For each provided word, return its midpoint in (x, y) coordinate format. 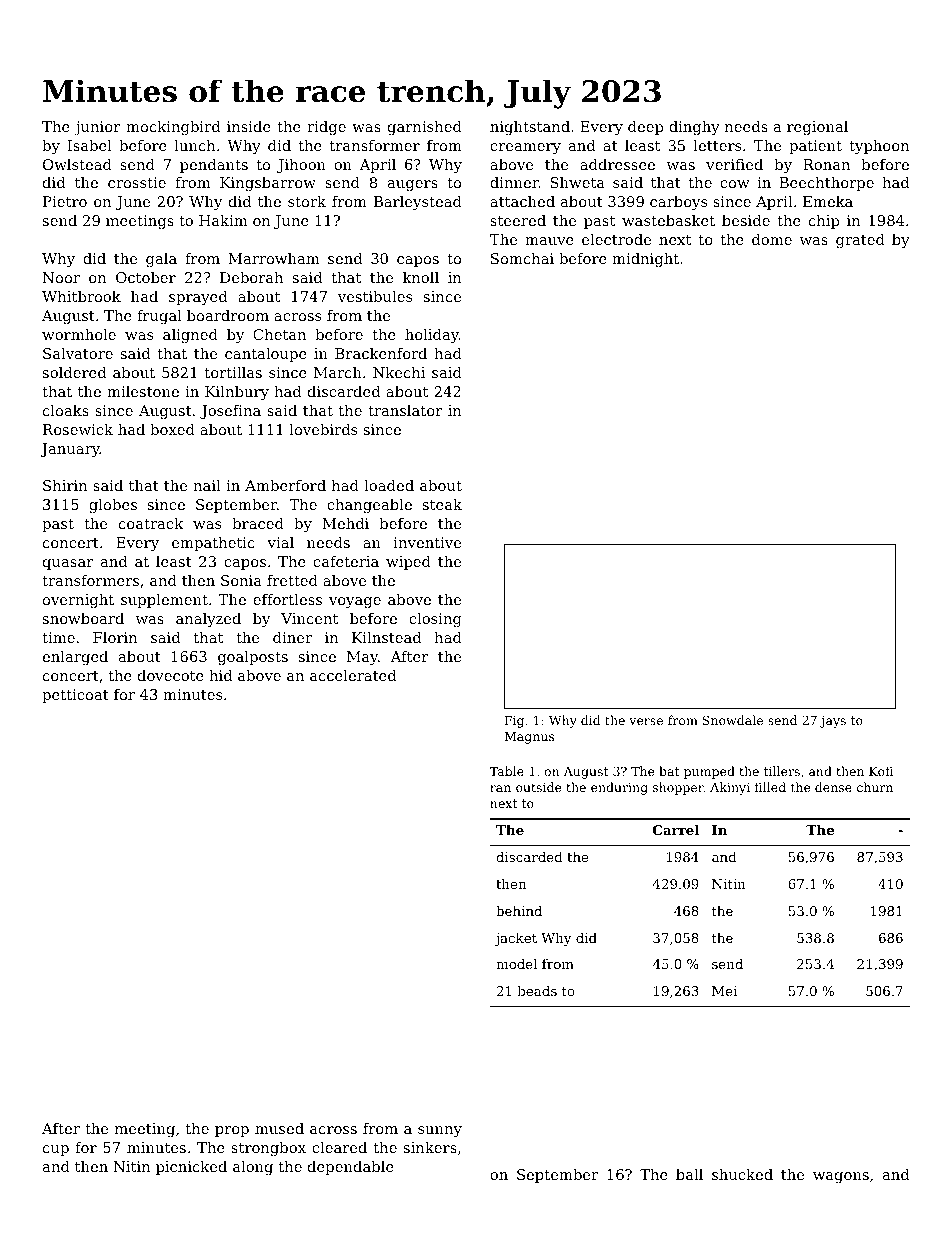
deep (645, 128)
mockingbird (173, 128)
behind (519, 911)
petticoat (75, 696)
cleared (339, 1147)
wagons (841, 1177)
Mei (724, 991)
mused (279, 1128)
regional (817, 128)
